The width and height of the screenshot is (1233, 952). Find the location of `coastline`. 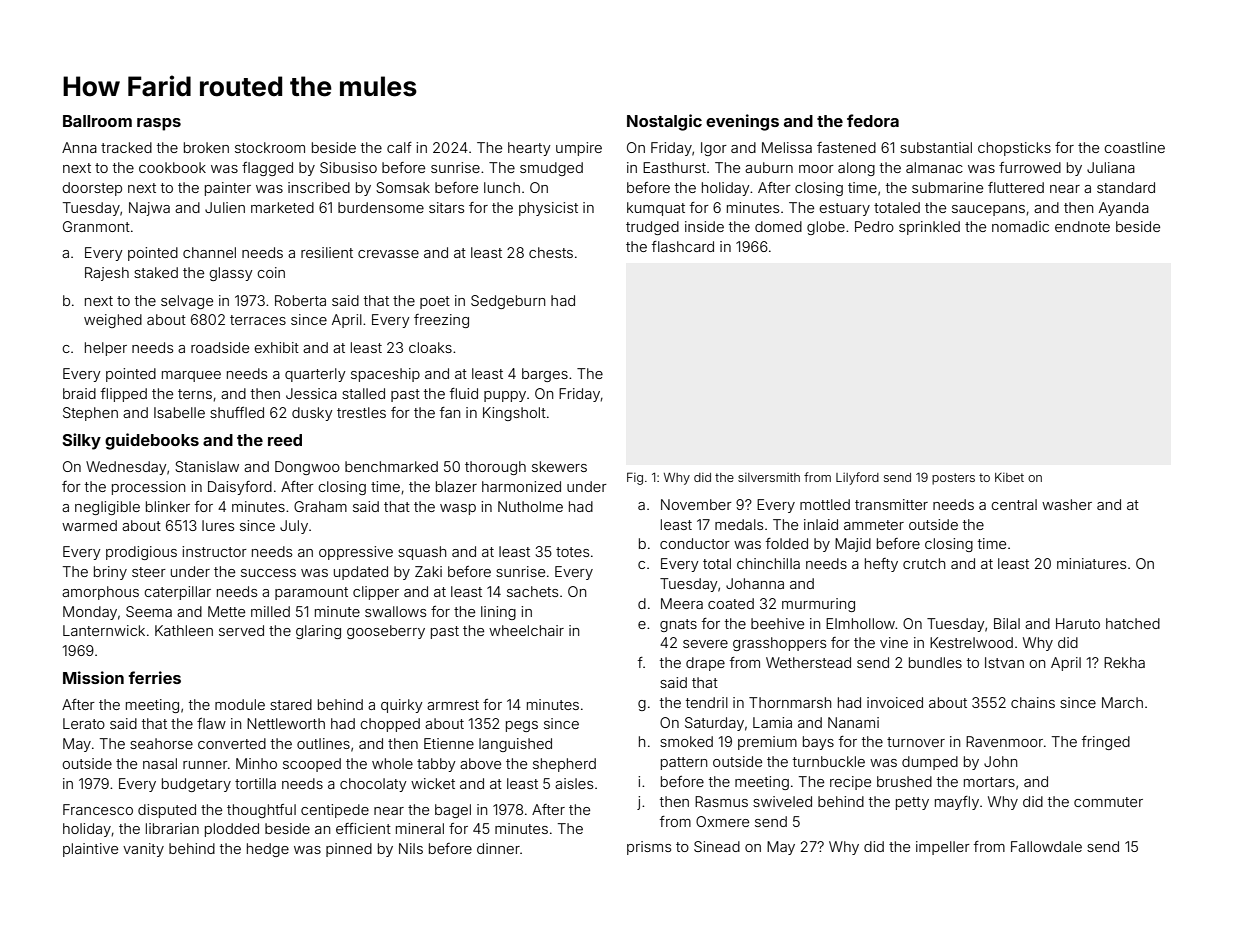

coastline is located at coordinates (1134, 147).
